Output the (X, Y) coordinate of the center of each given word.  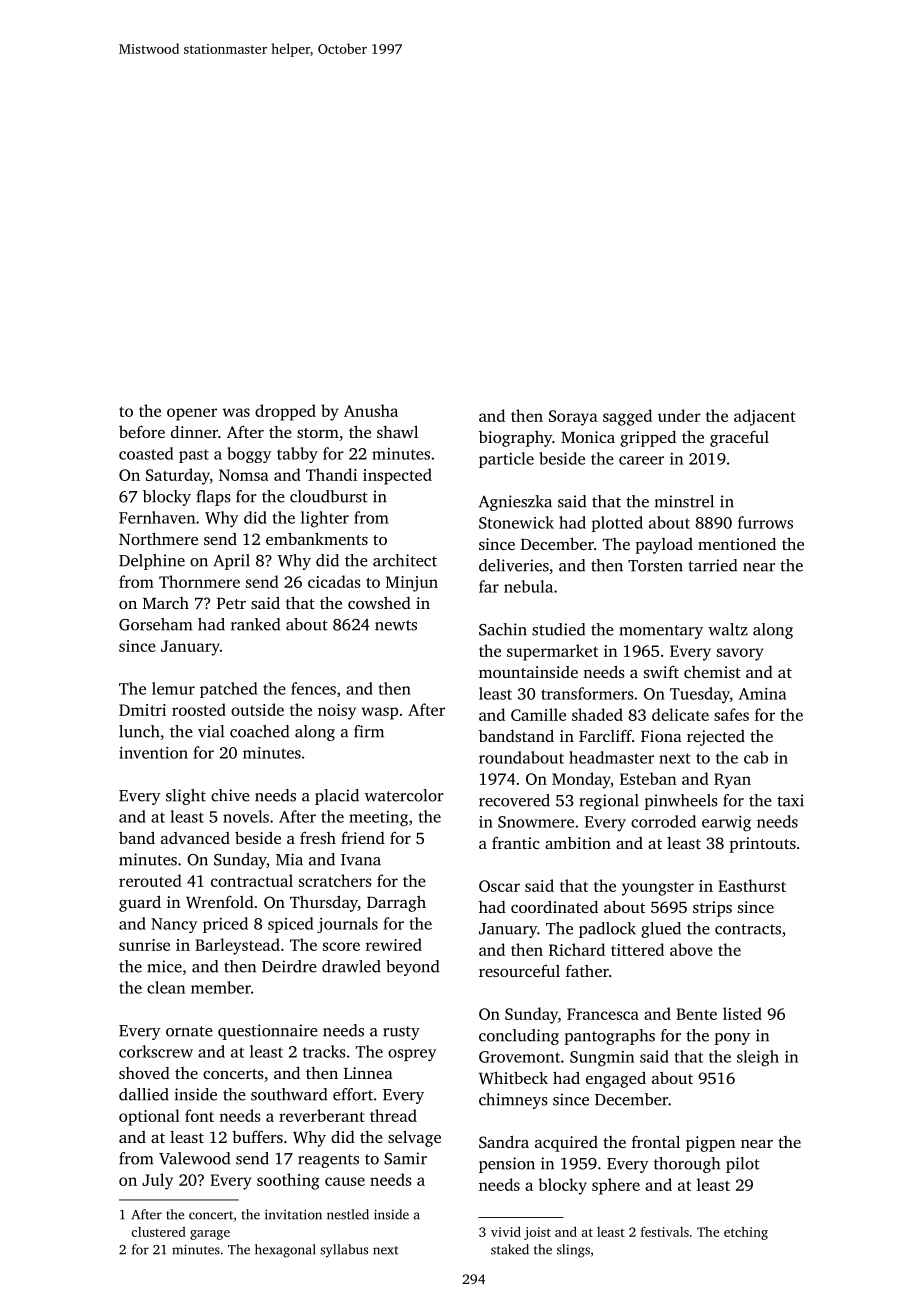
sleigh (758, 1058)
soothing (288, 1181)
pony (732, 1039)
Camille (538, 714)
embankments (317, 538)
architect (405, 560)
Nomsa (244, 475)
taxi (790, 800)
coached (259, 731)
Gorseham (155, 624)
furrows (765, 522)
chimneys (513, 1101)
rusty (401, 1033)
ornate (189, 1031)
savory (740, 654)
